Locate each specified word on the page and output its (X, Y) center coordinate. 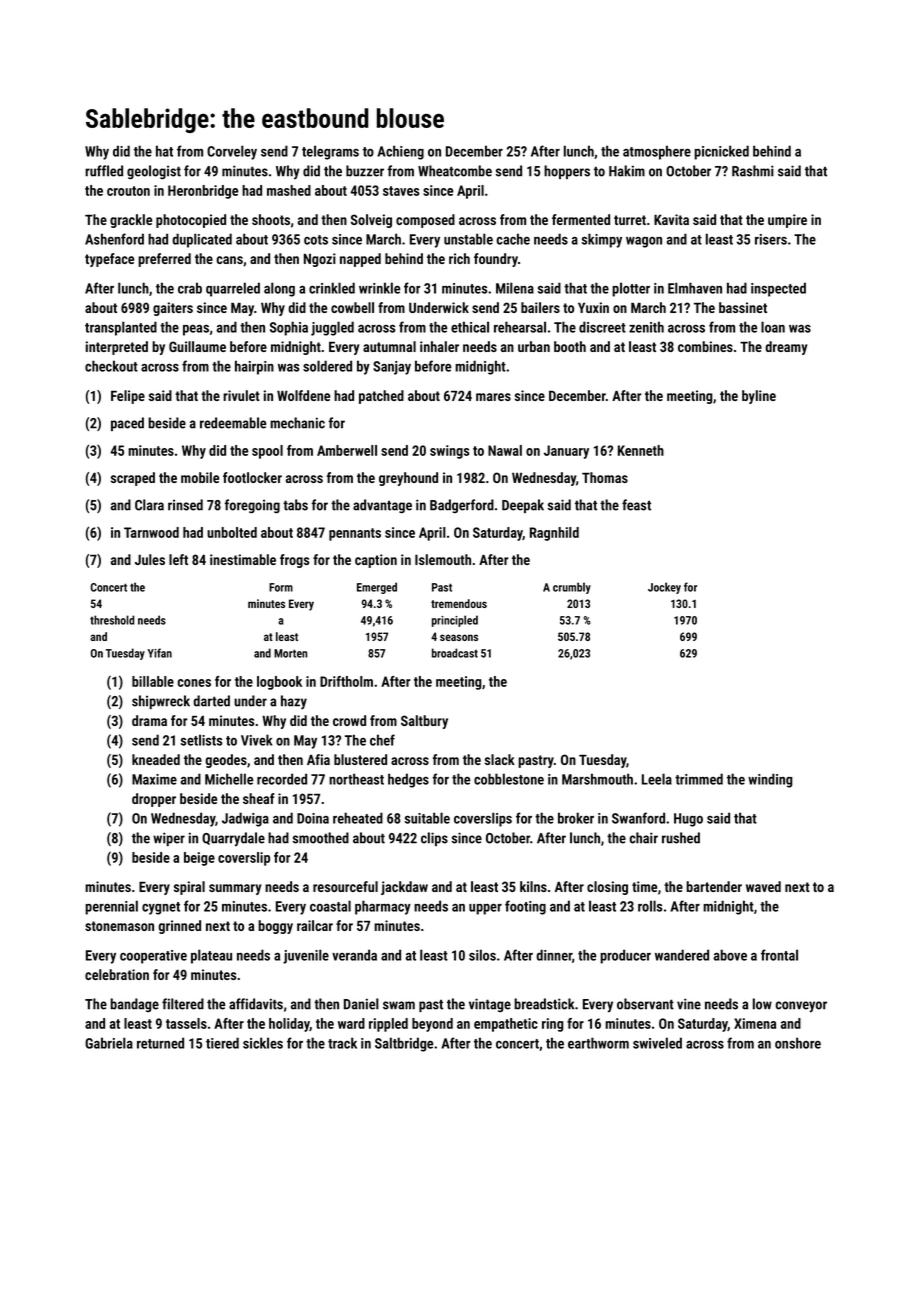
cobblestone (509, 779)
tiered (222, 1043)
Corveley (232, 152)
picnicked (721, 152)
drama (149, 720)
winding (770, 780)
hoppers (567, 172)
